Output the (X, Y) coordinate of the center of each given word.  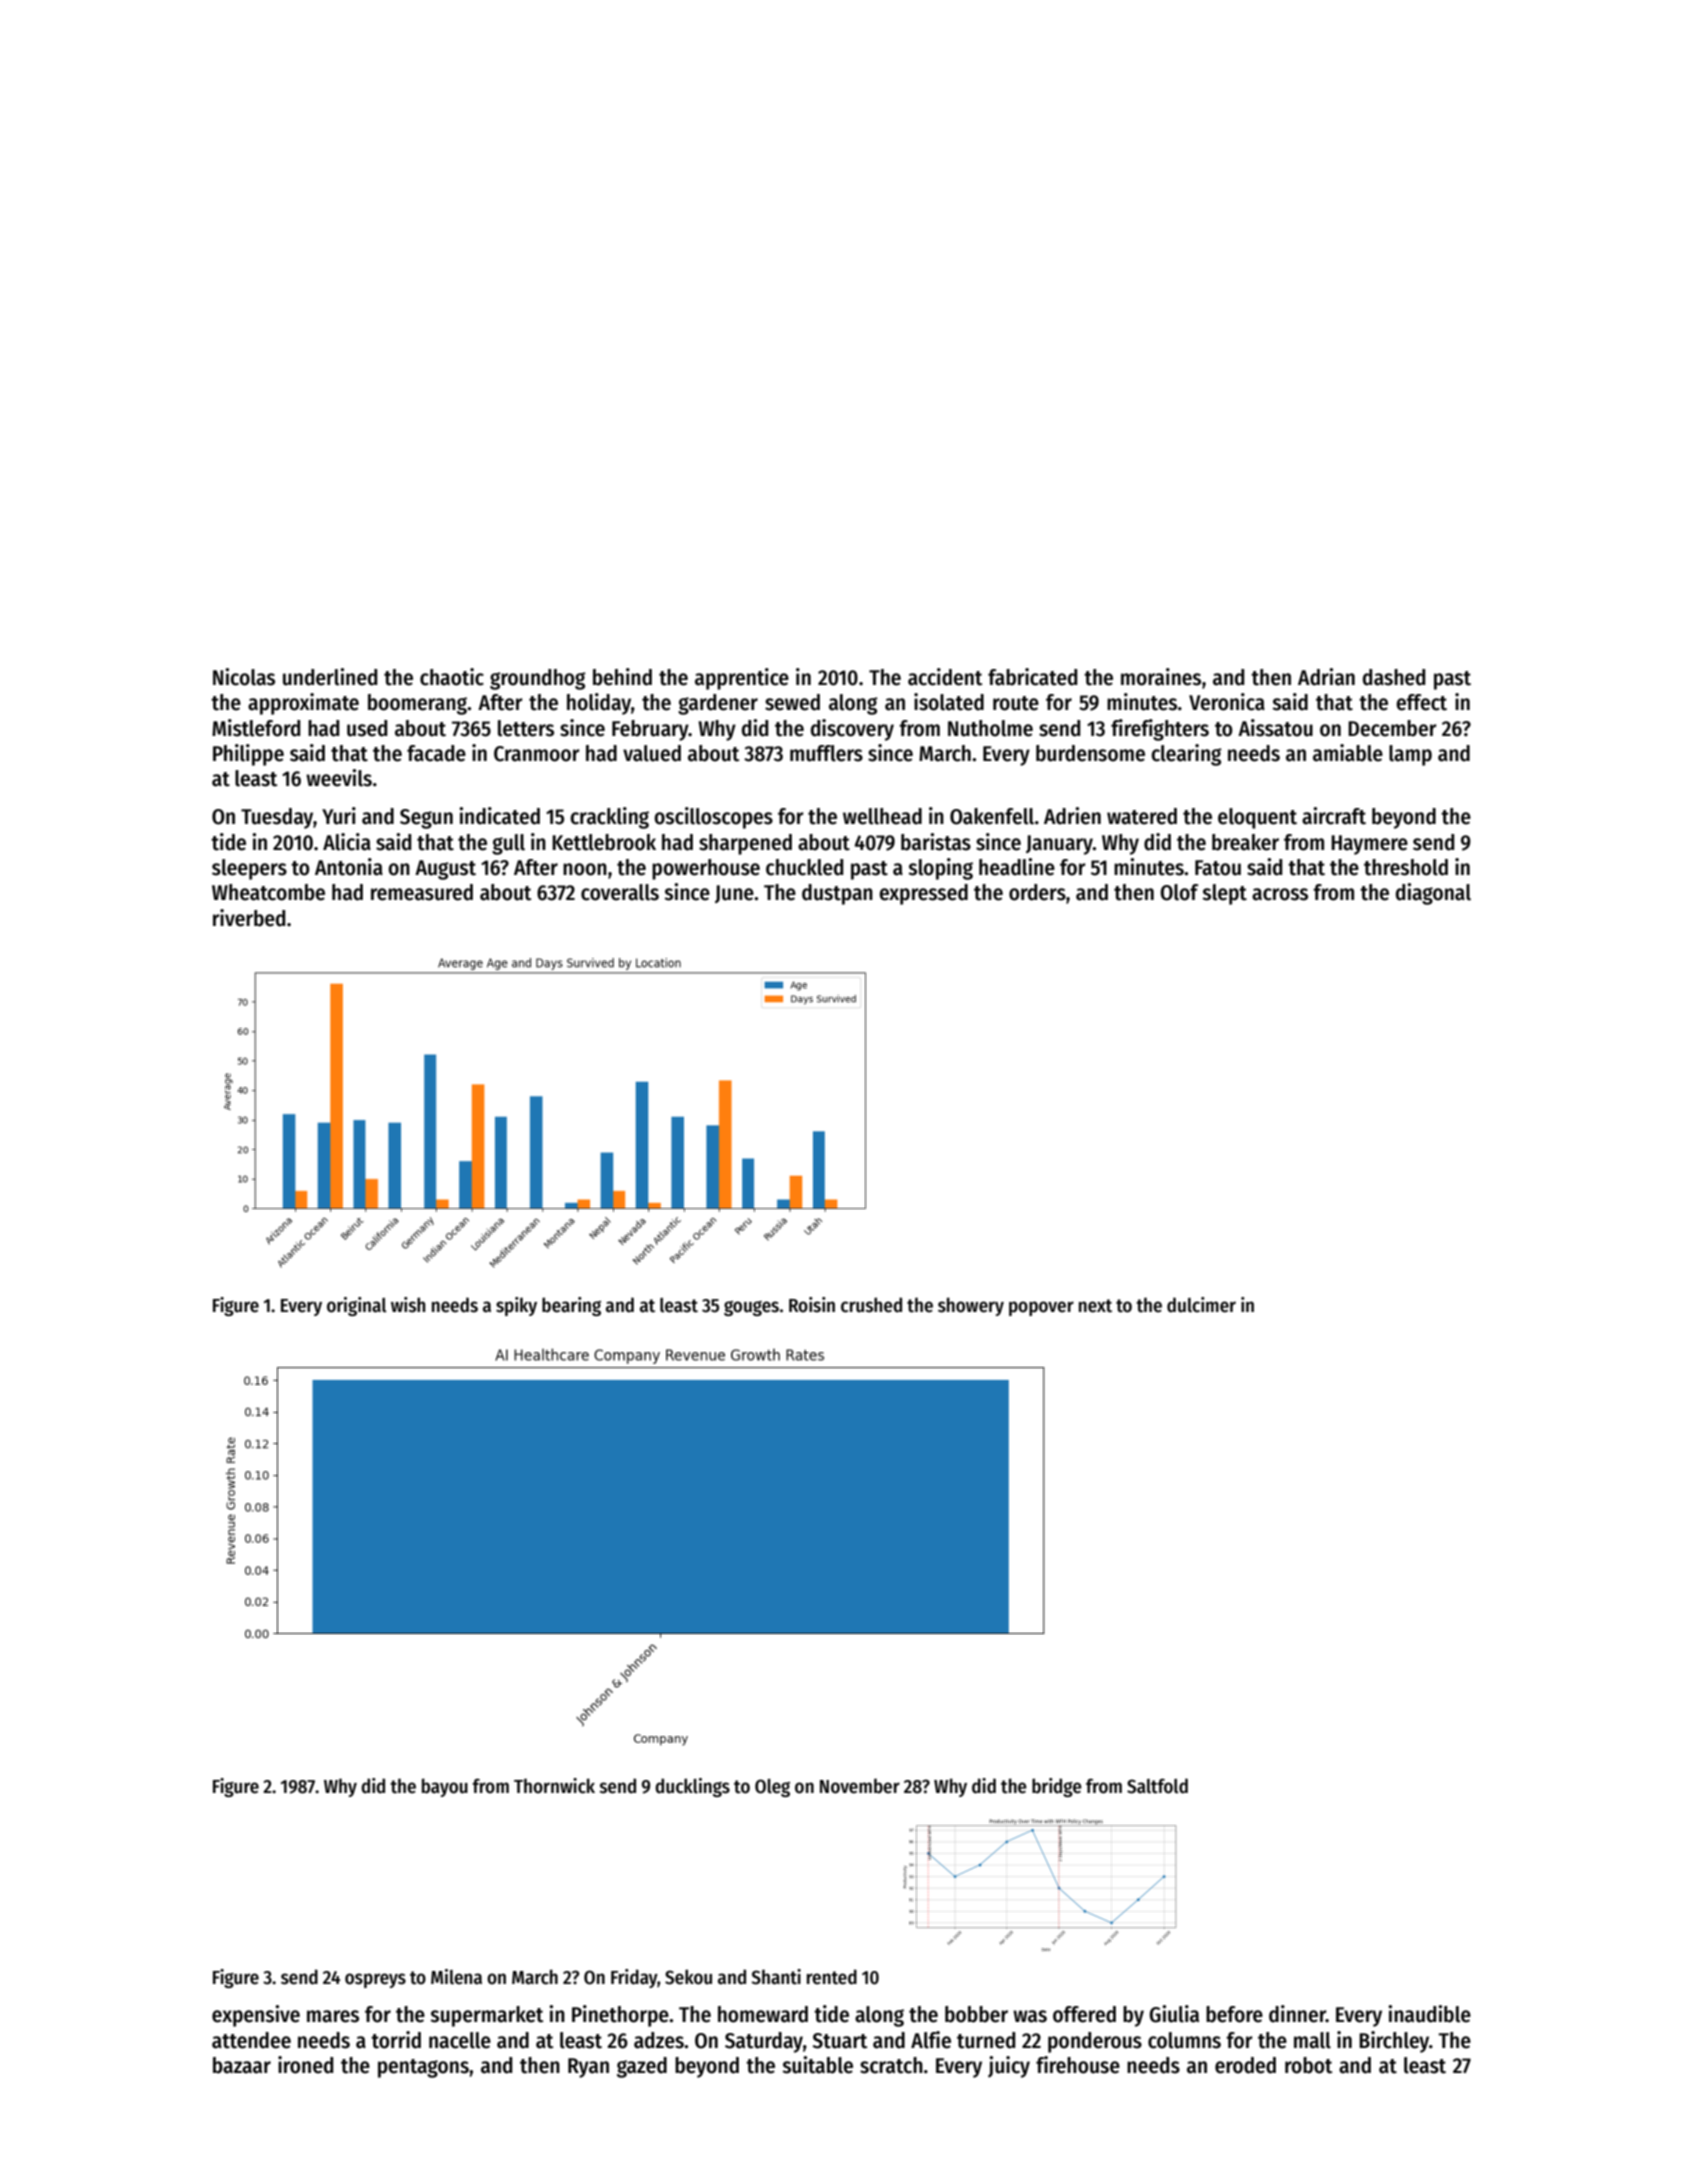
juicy (1009, 2067)
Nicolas (244, 677)
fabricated (1032, 677)
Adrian (1326, 677)
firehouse (1078, 2065)
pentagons (423, 2068)
